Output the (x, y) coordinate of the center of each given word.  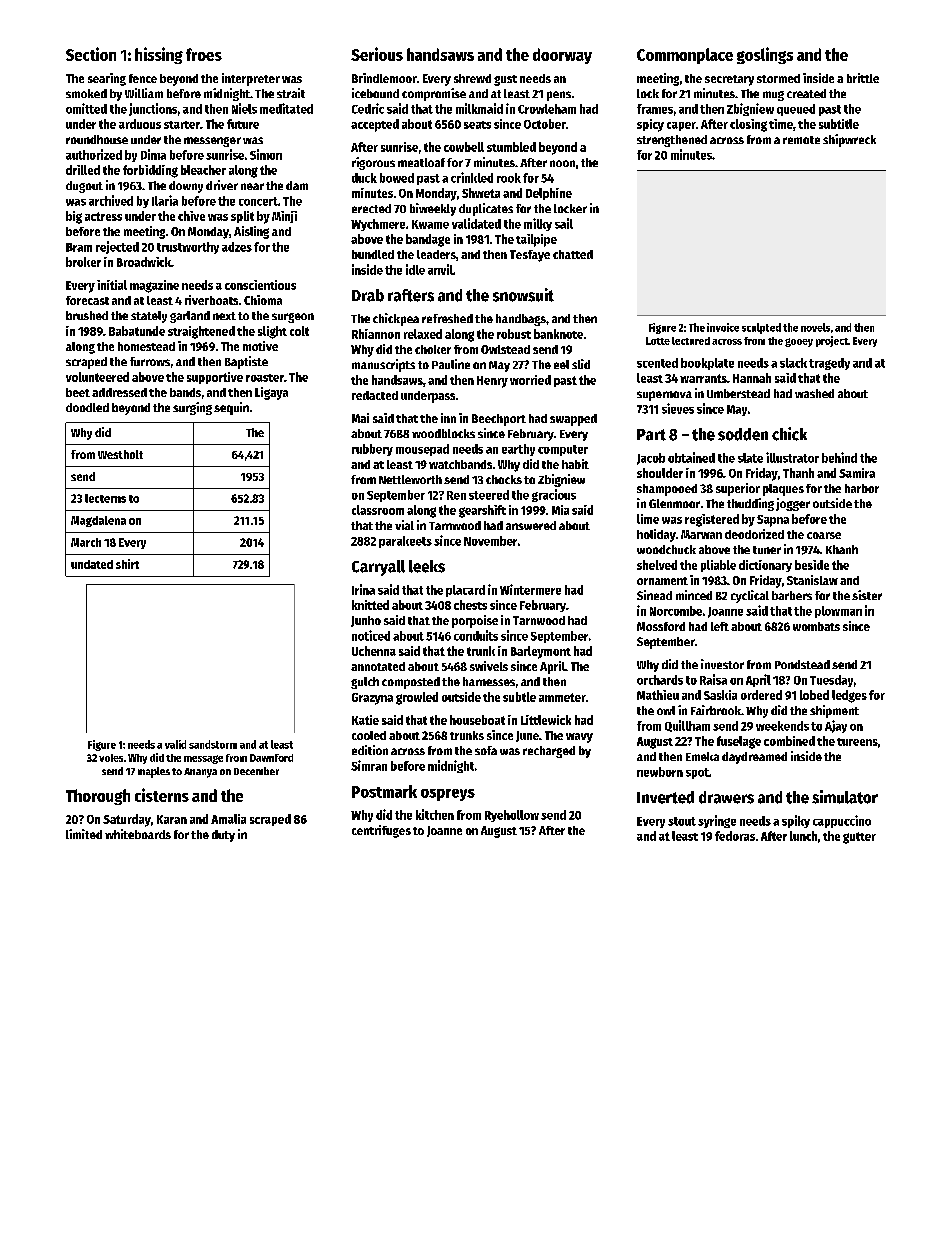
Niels (244, 108)
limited (84, 834)
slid (581, 364)
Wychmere (378, 225)
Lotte (658, 341)
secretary (729, 80)
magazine (154, 286)
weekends (782, 726)
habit (575, 464)
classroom (378, 510)
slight (272, 332)
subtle (519, 697)
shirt (127, 564)
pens (559, 96)
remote (801, 140)
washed (814, 393)
